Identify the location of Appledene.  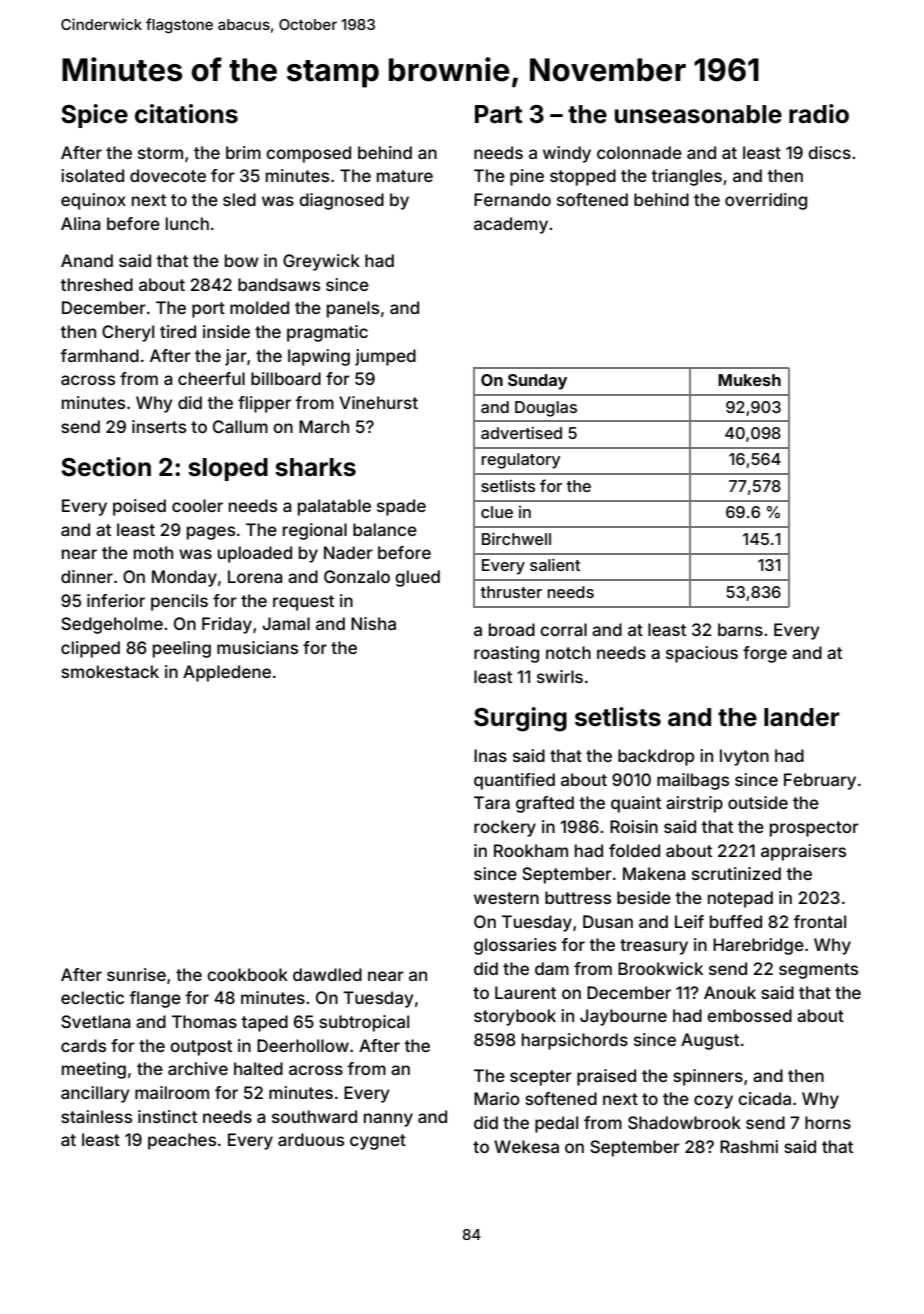
(227, 673).
